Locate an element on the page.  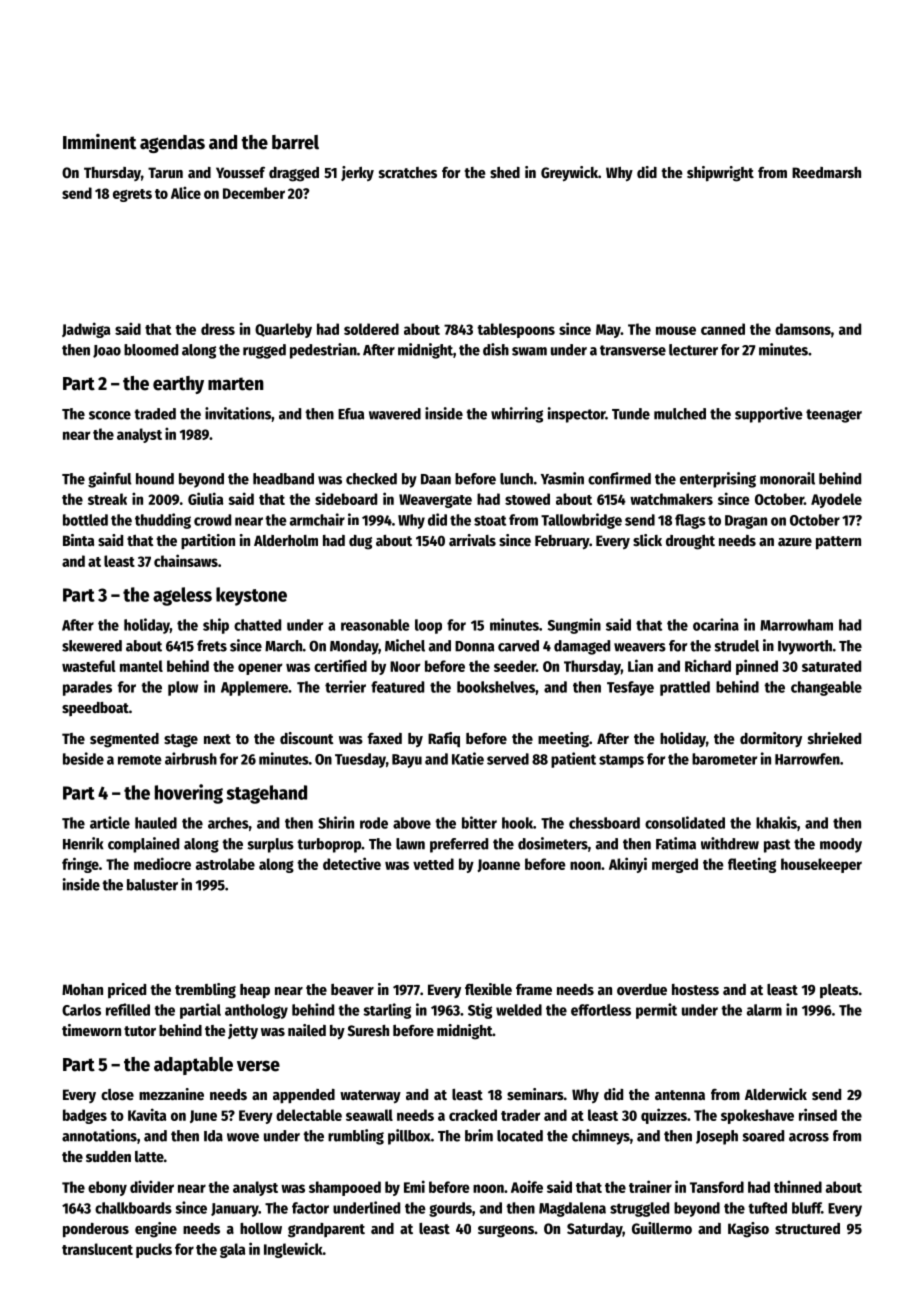
Marrowham is located at coordinates (796, 625).
